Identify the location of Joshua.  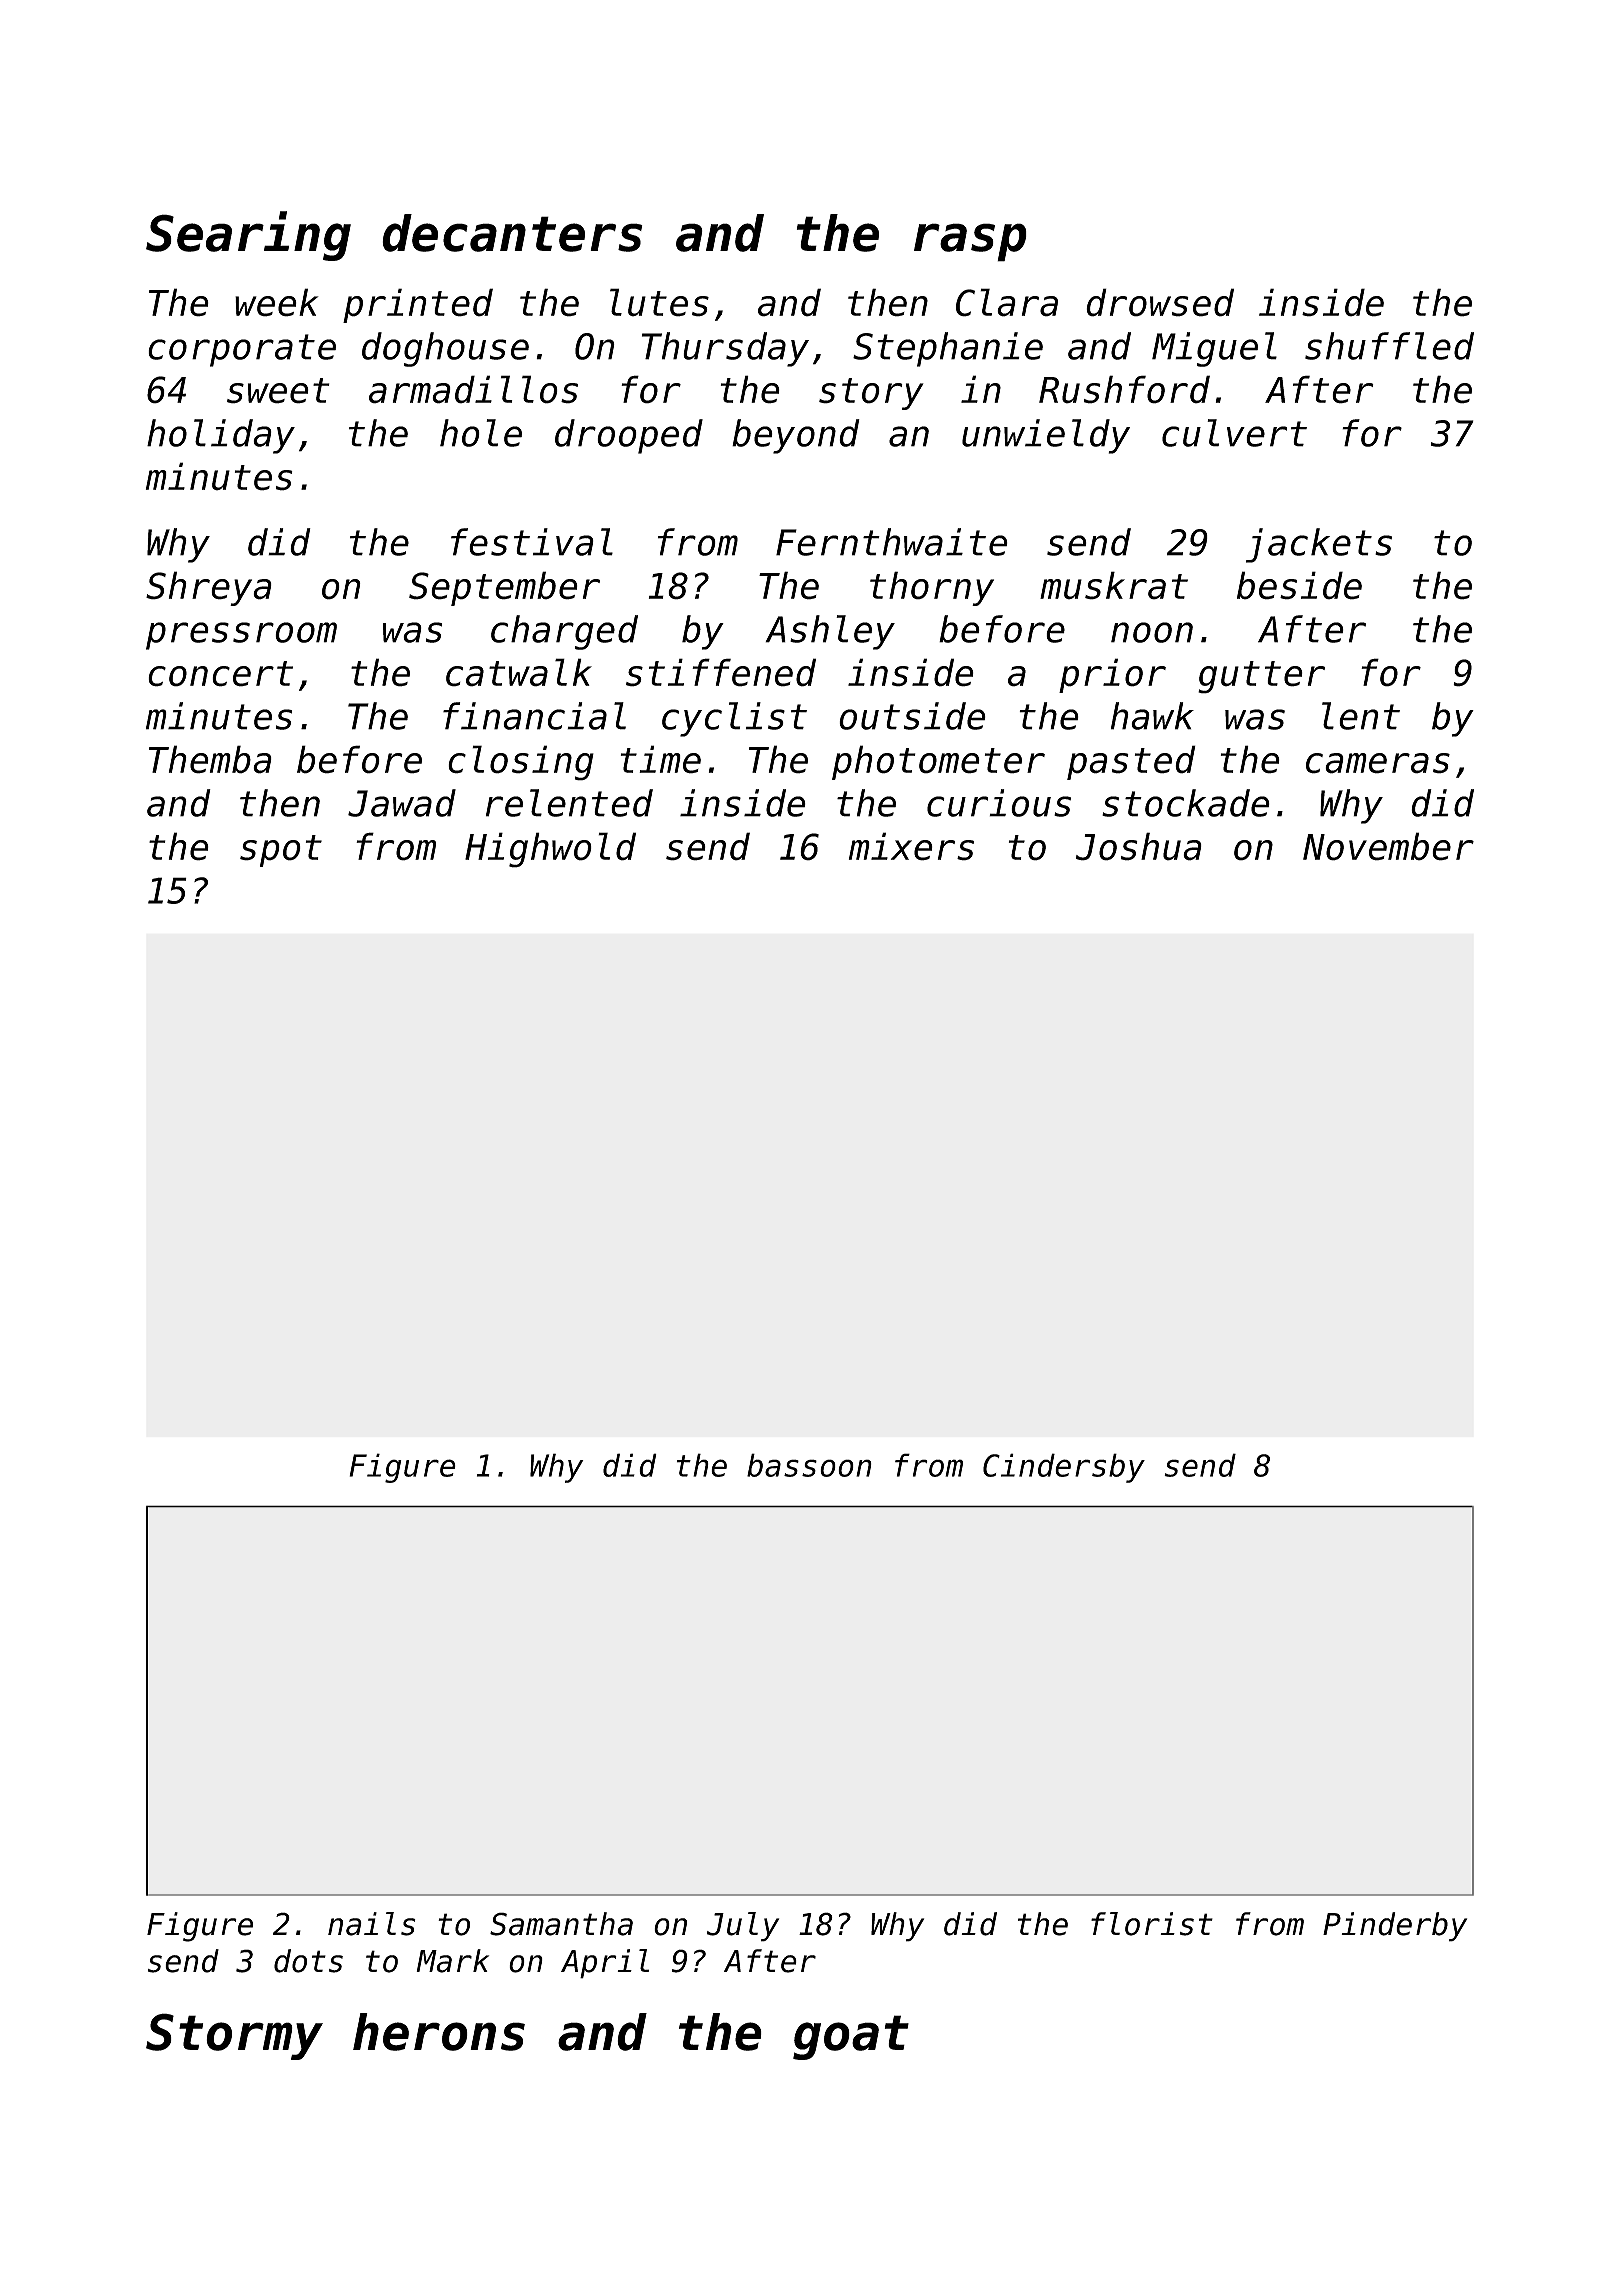
(1139, 846).
